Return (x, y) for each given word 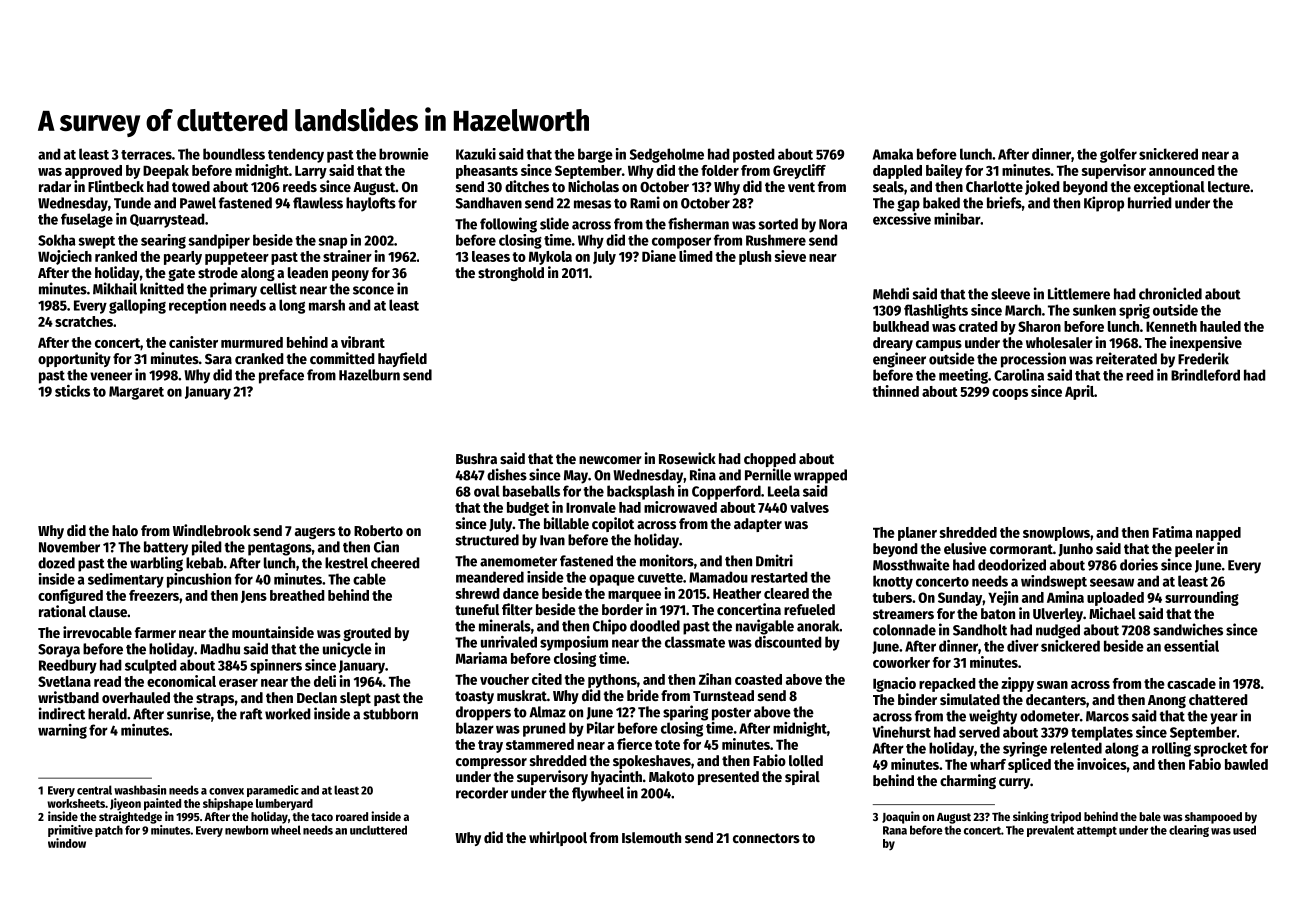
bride (643, 695)
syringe (1025, 749)
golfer (1118, 155)
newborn (246, 830)
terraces (146, 155)
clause (108, 611)
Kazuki (476, 154)
